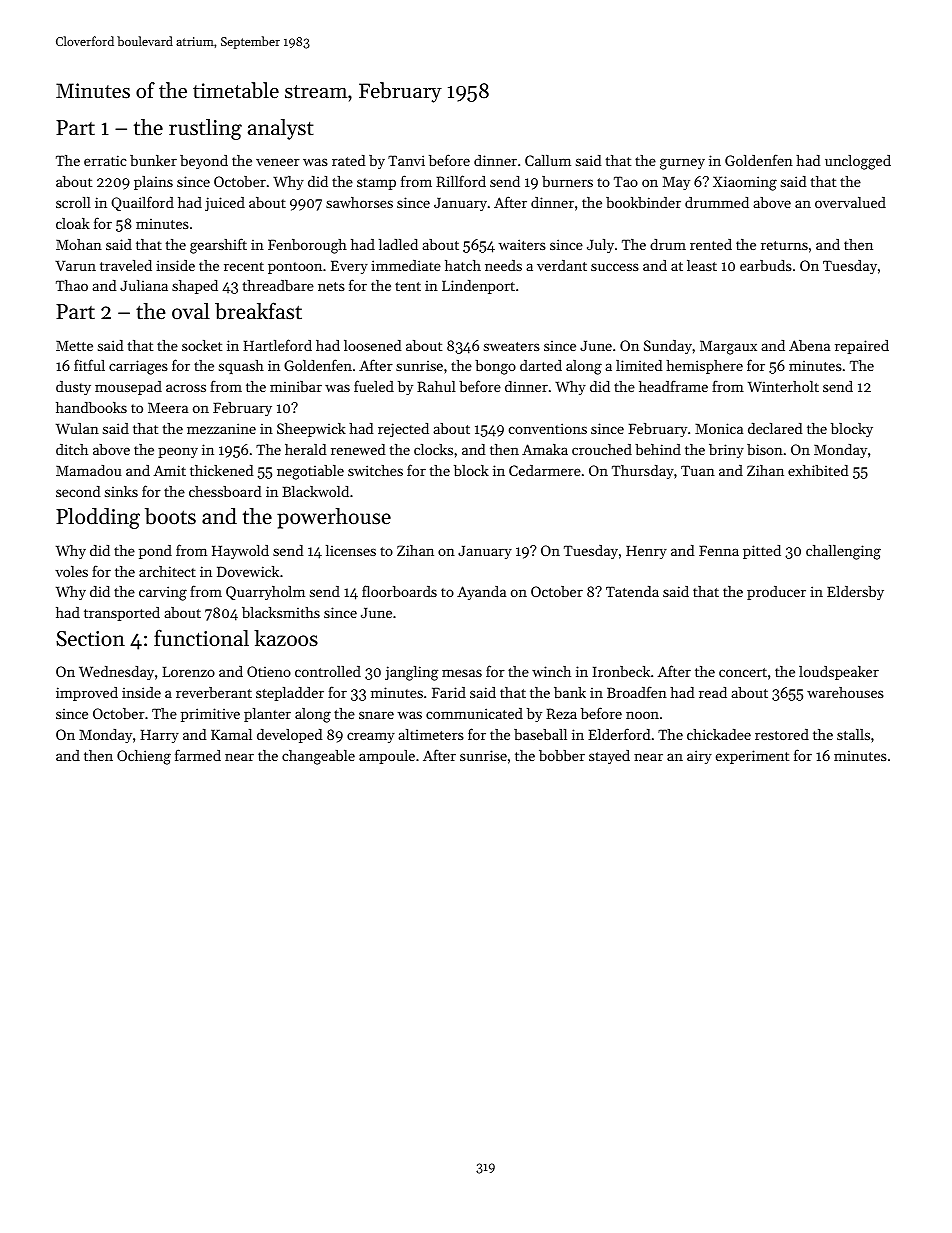 This document has height=1233, width=952. I want to click on socket, so click(202, 345).
